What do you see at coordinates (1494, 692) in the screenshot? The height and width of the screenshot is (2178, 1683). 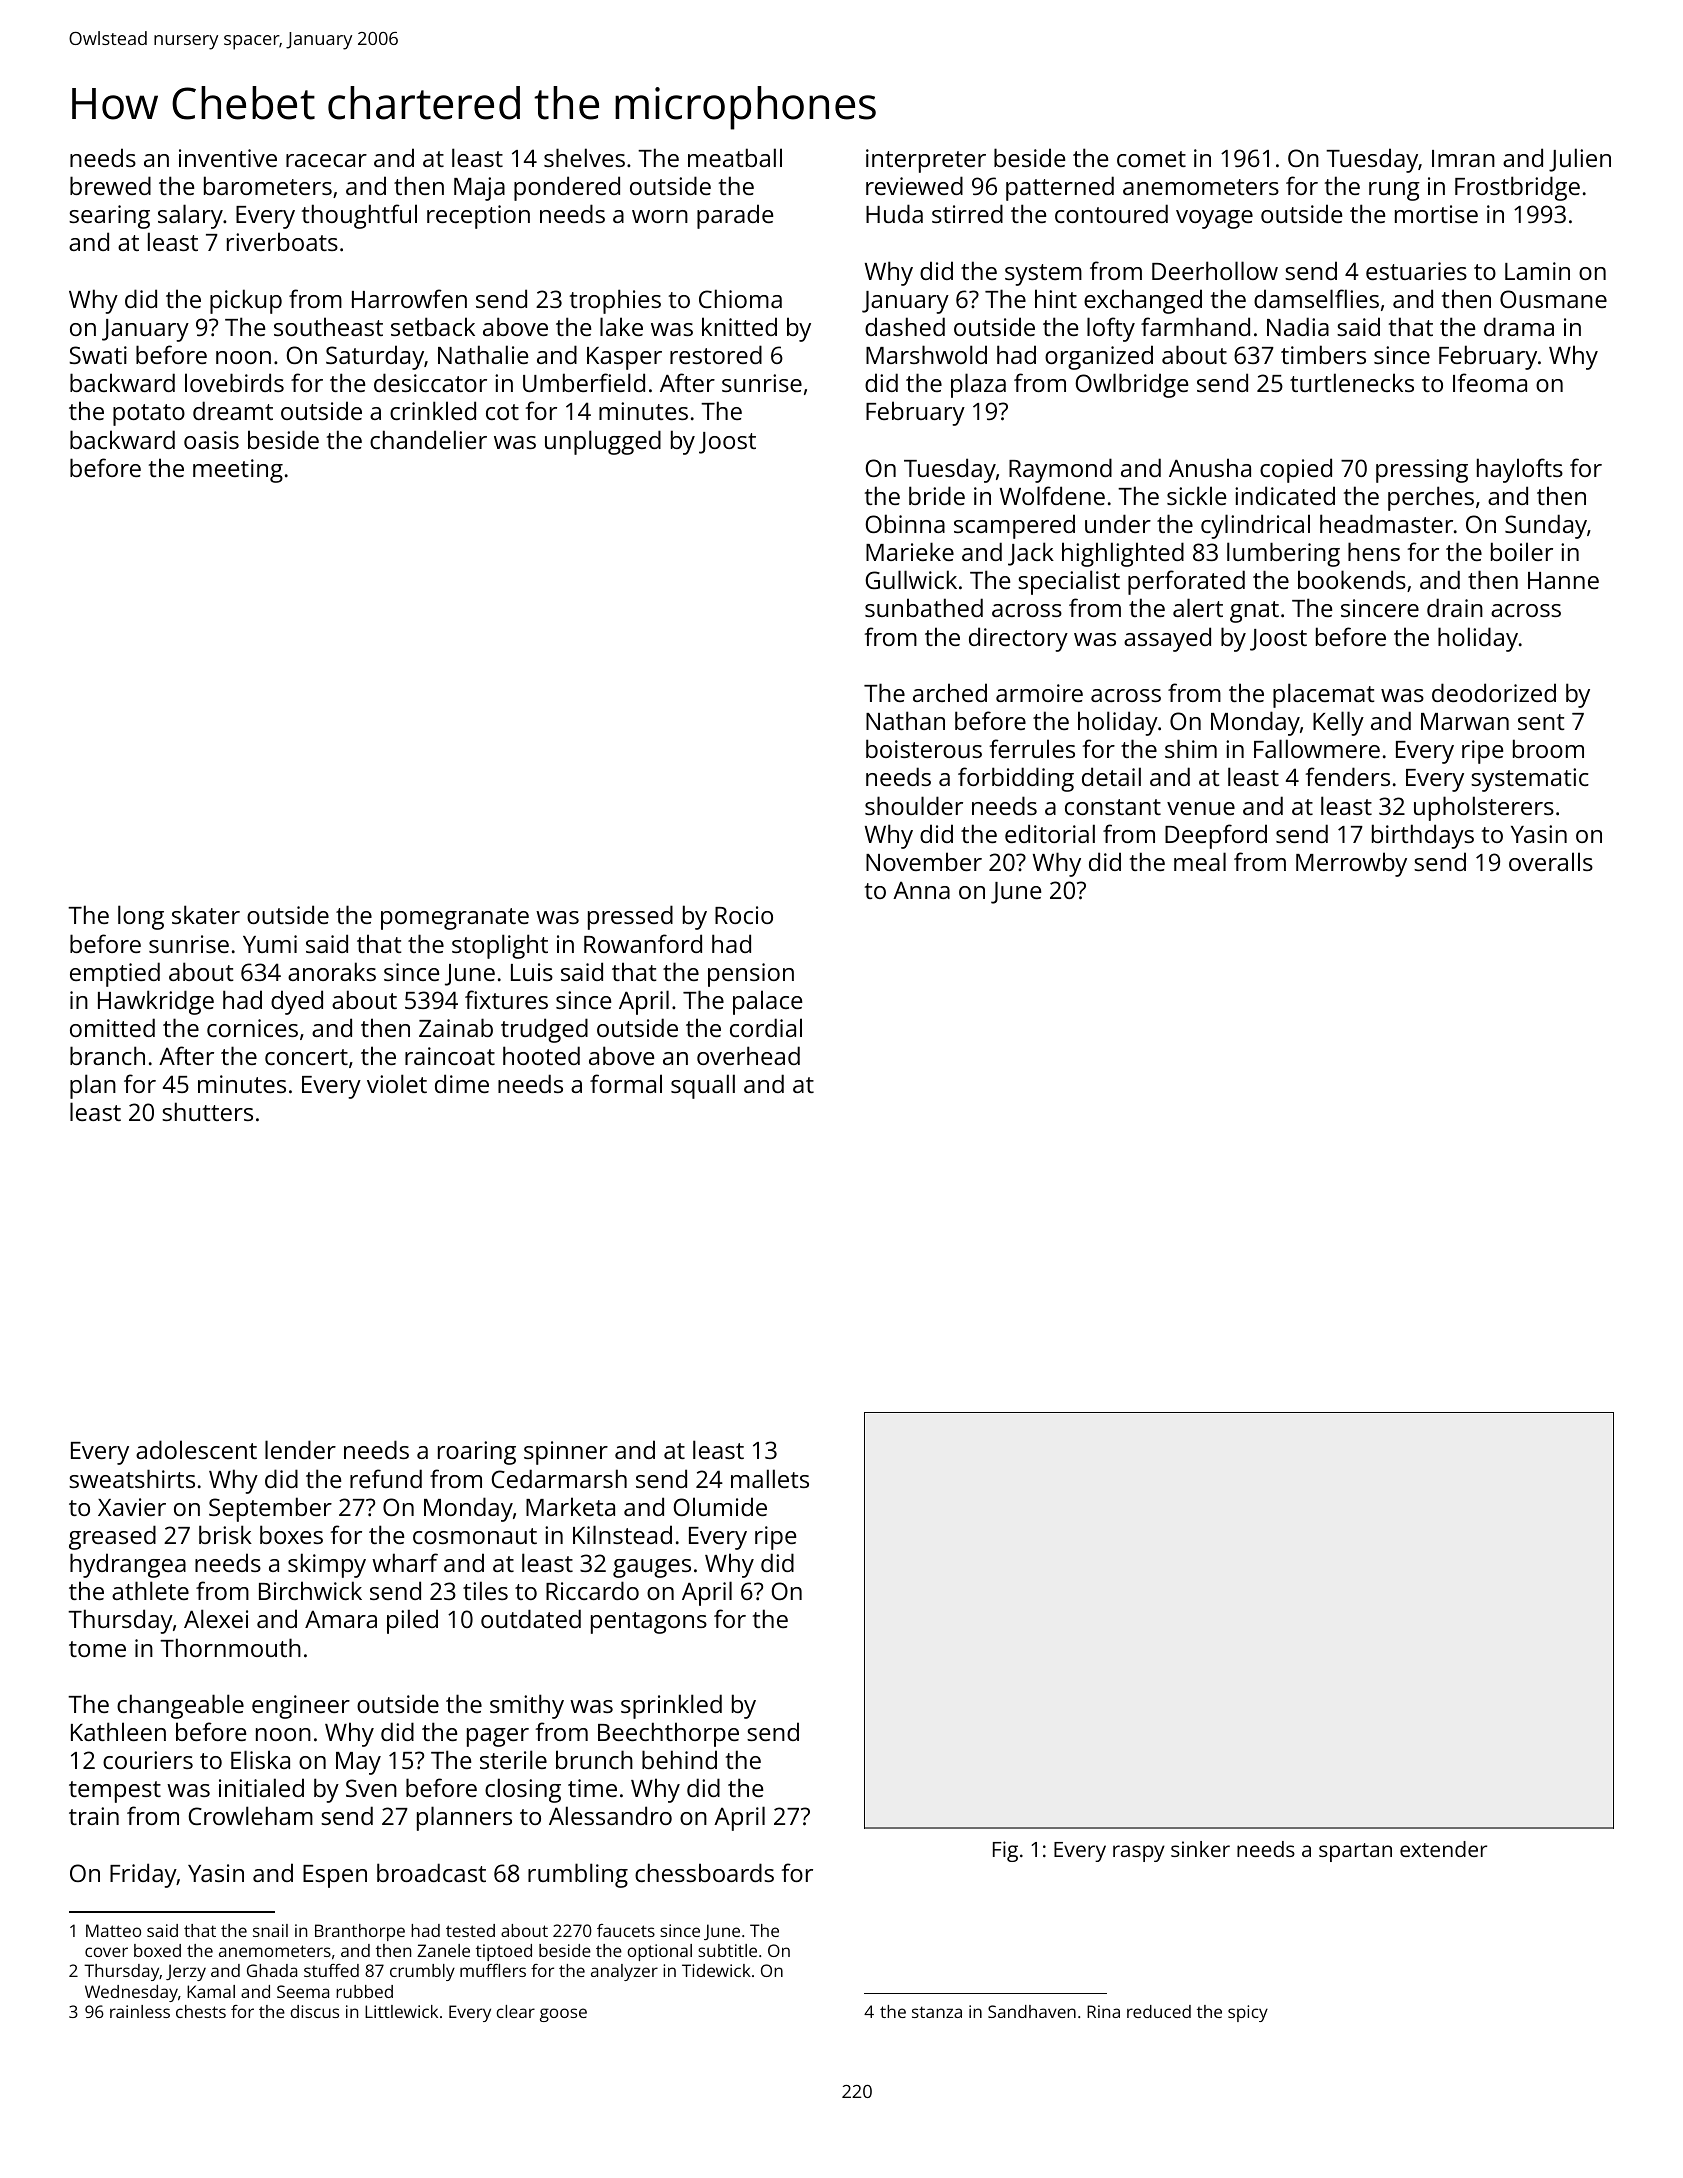 I see `deodorized` at bounding box center [1494, 692].
